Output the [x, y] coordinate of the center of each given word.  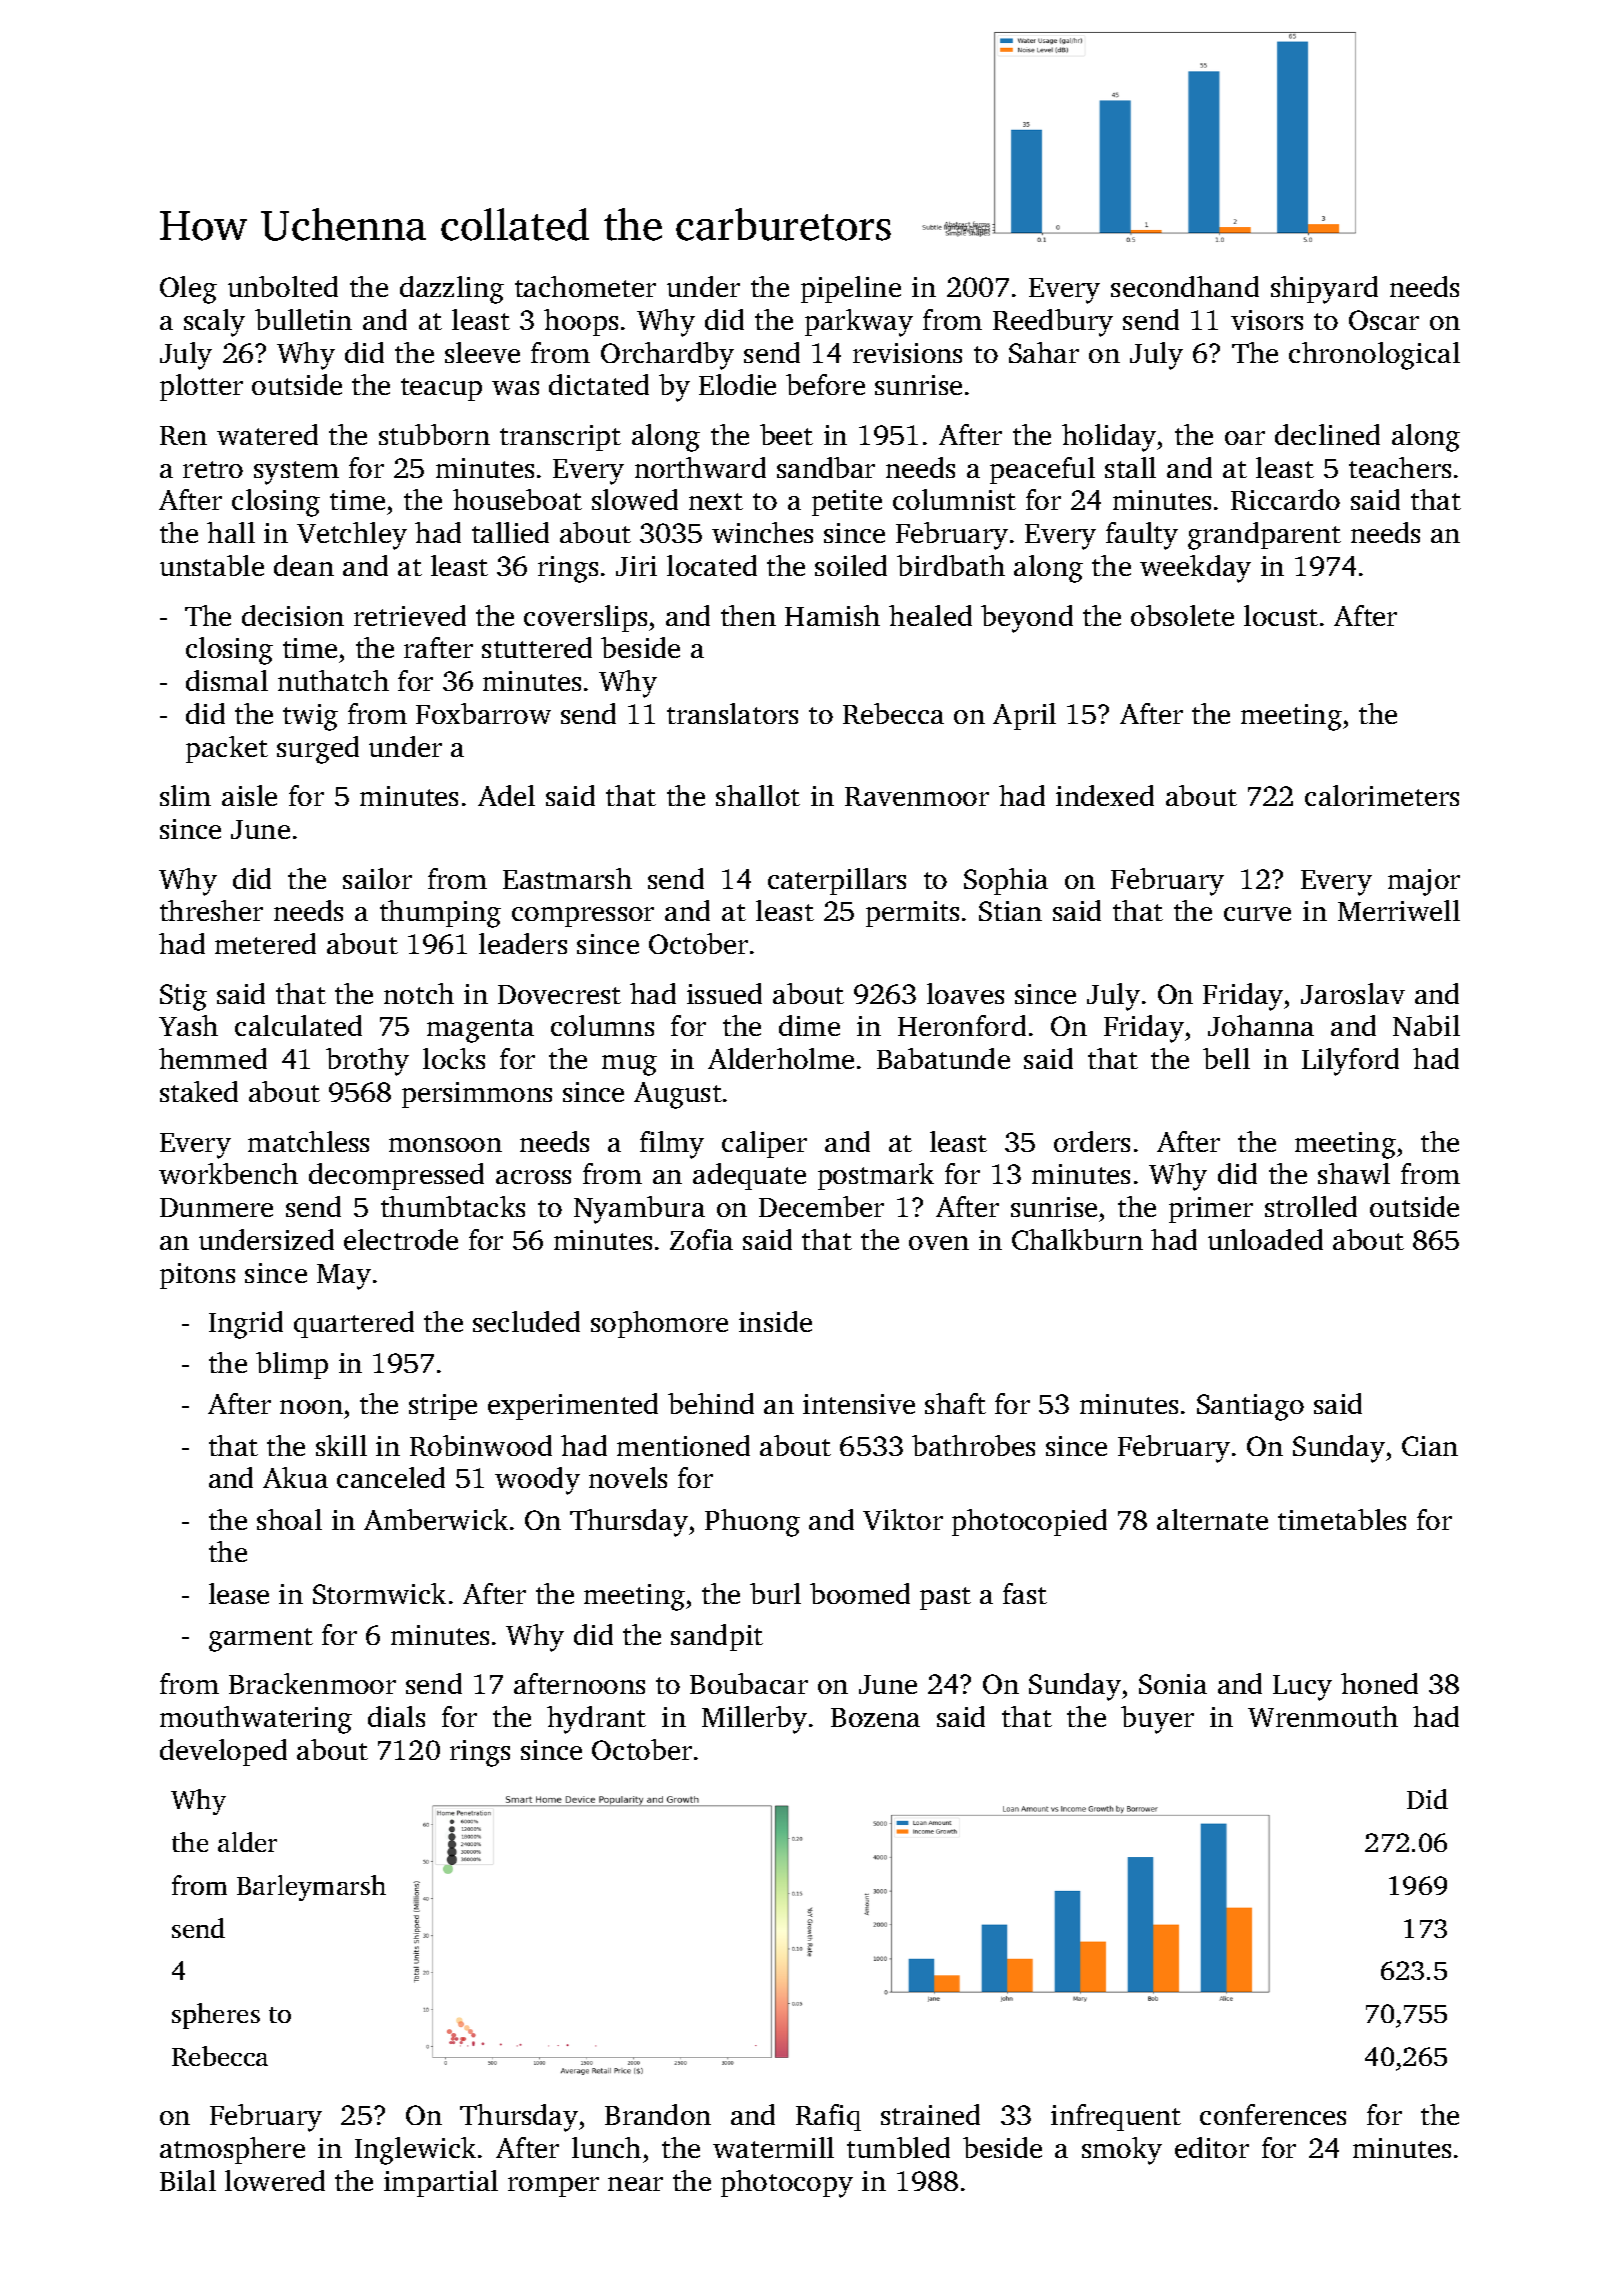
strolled [1311, 1206]
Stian [1010, 911]
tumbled [898, 2147]
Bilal [188, 2180]
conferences [1273, 2114]
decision [293, 615]
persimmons [477, 1095]
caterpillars [837, 881]
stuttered [537, 647]
